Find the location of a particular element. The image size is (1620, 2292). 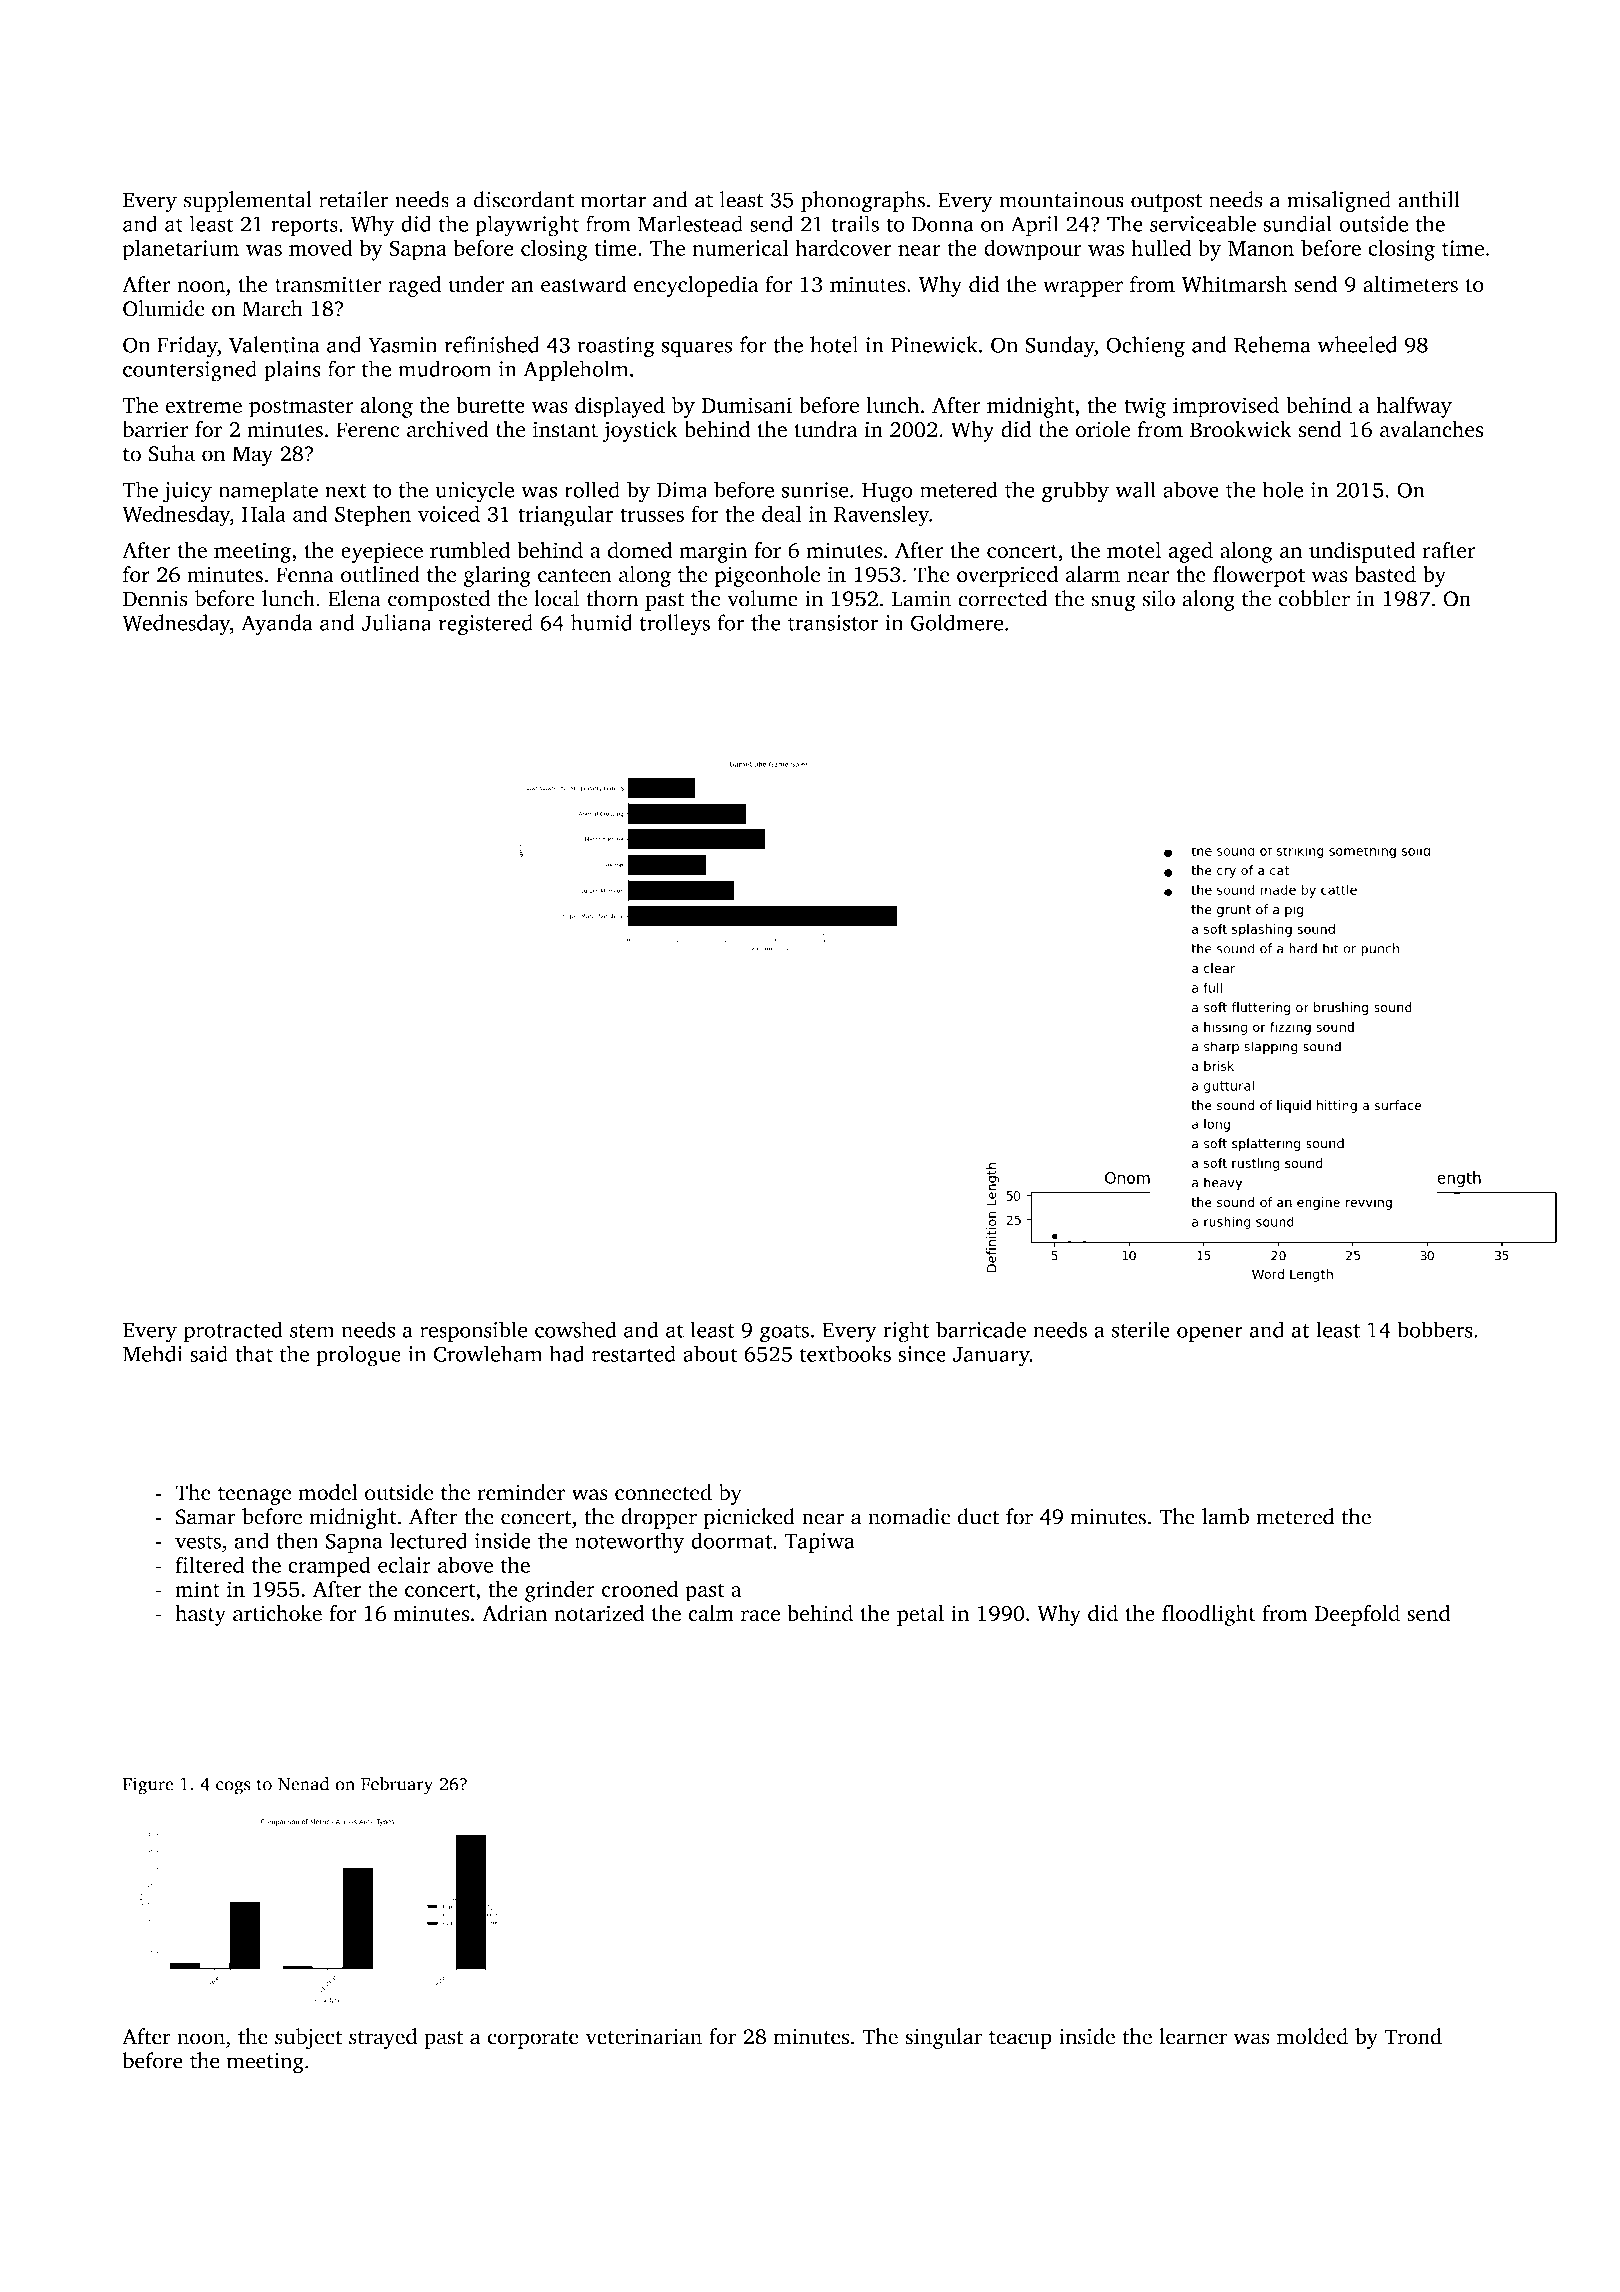

responsible is located at coordinates (474, 1332).
